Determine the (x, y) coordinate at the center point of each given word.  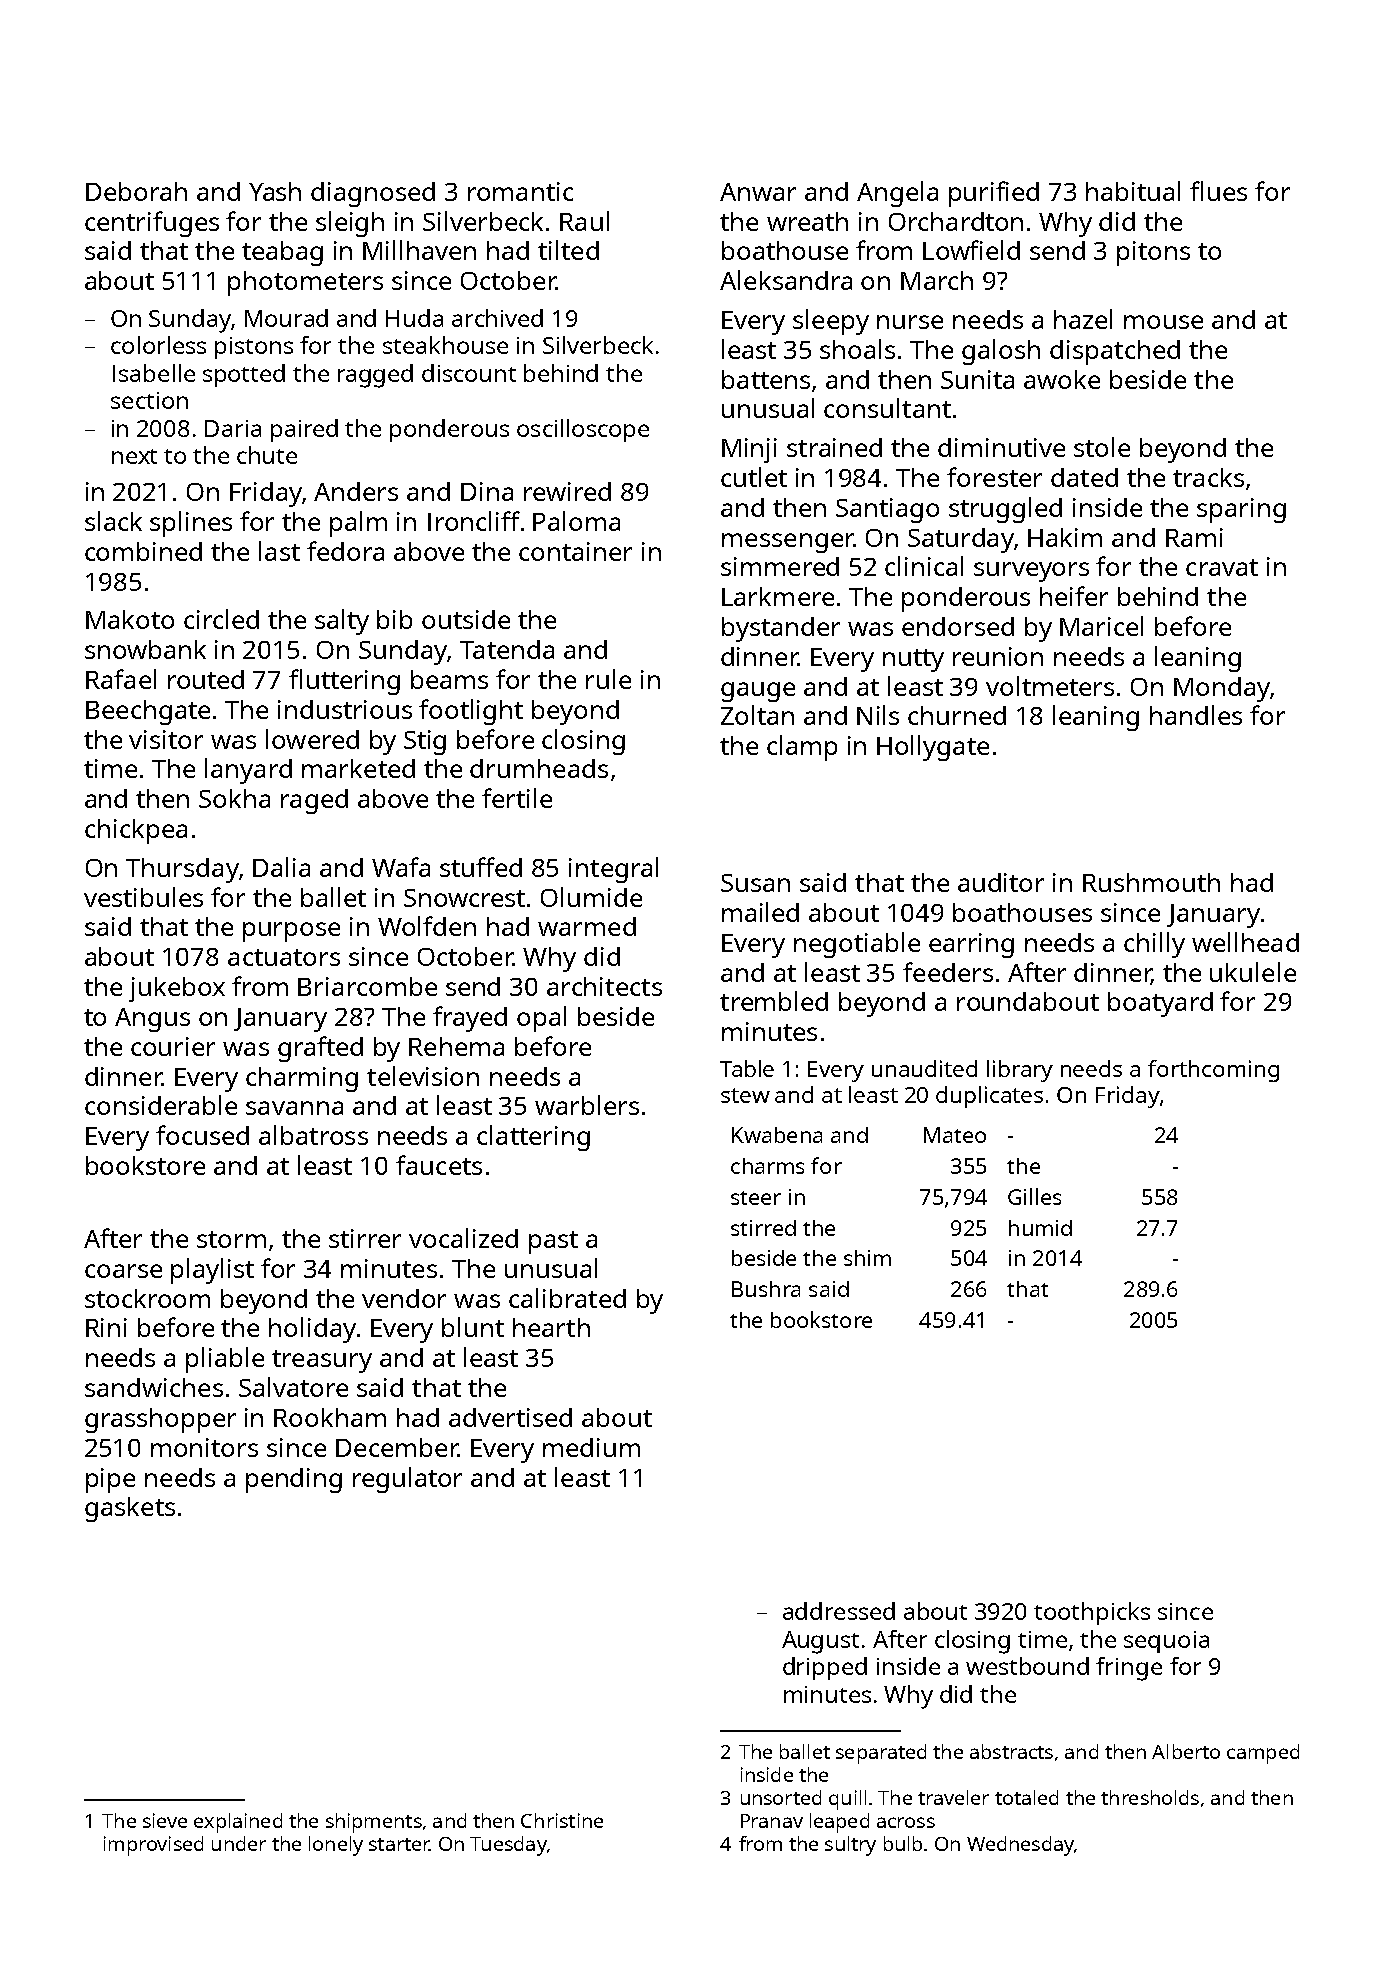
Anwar (758, 192)
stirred (763, 1228)
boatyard (1160, 1004)
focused (202, 1135)
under (239, 1843)
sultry (850, 1846)
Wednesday (1020, 1846)
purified (994, 194)
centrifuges (152, 224)
